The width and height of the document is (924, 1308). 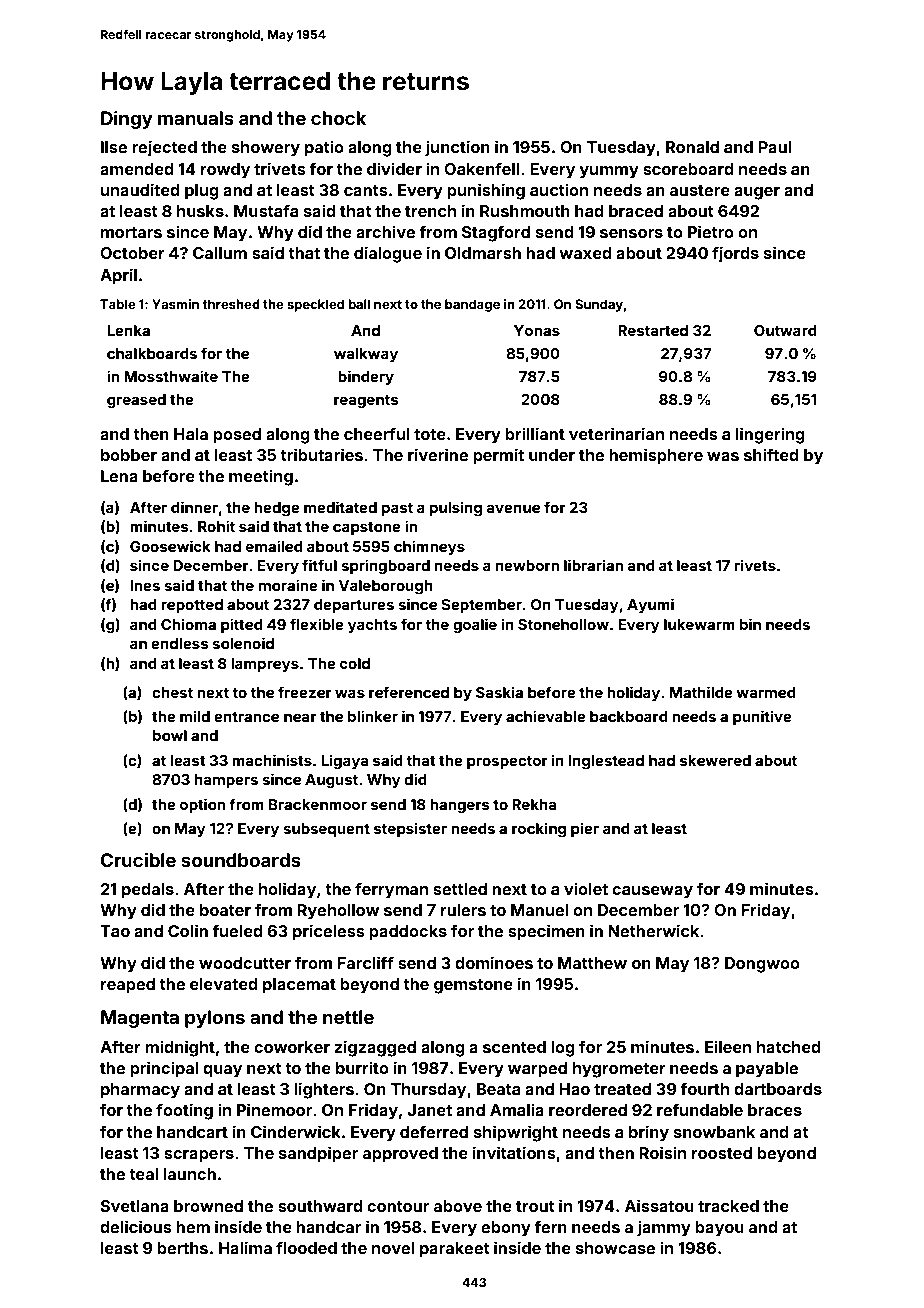 What do you see at coordinates (719, 1229) in the document?
I see `bayou` at bounding box center [719, 1229].
